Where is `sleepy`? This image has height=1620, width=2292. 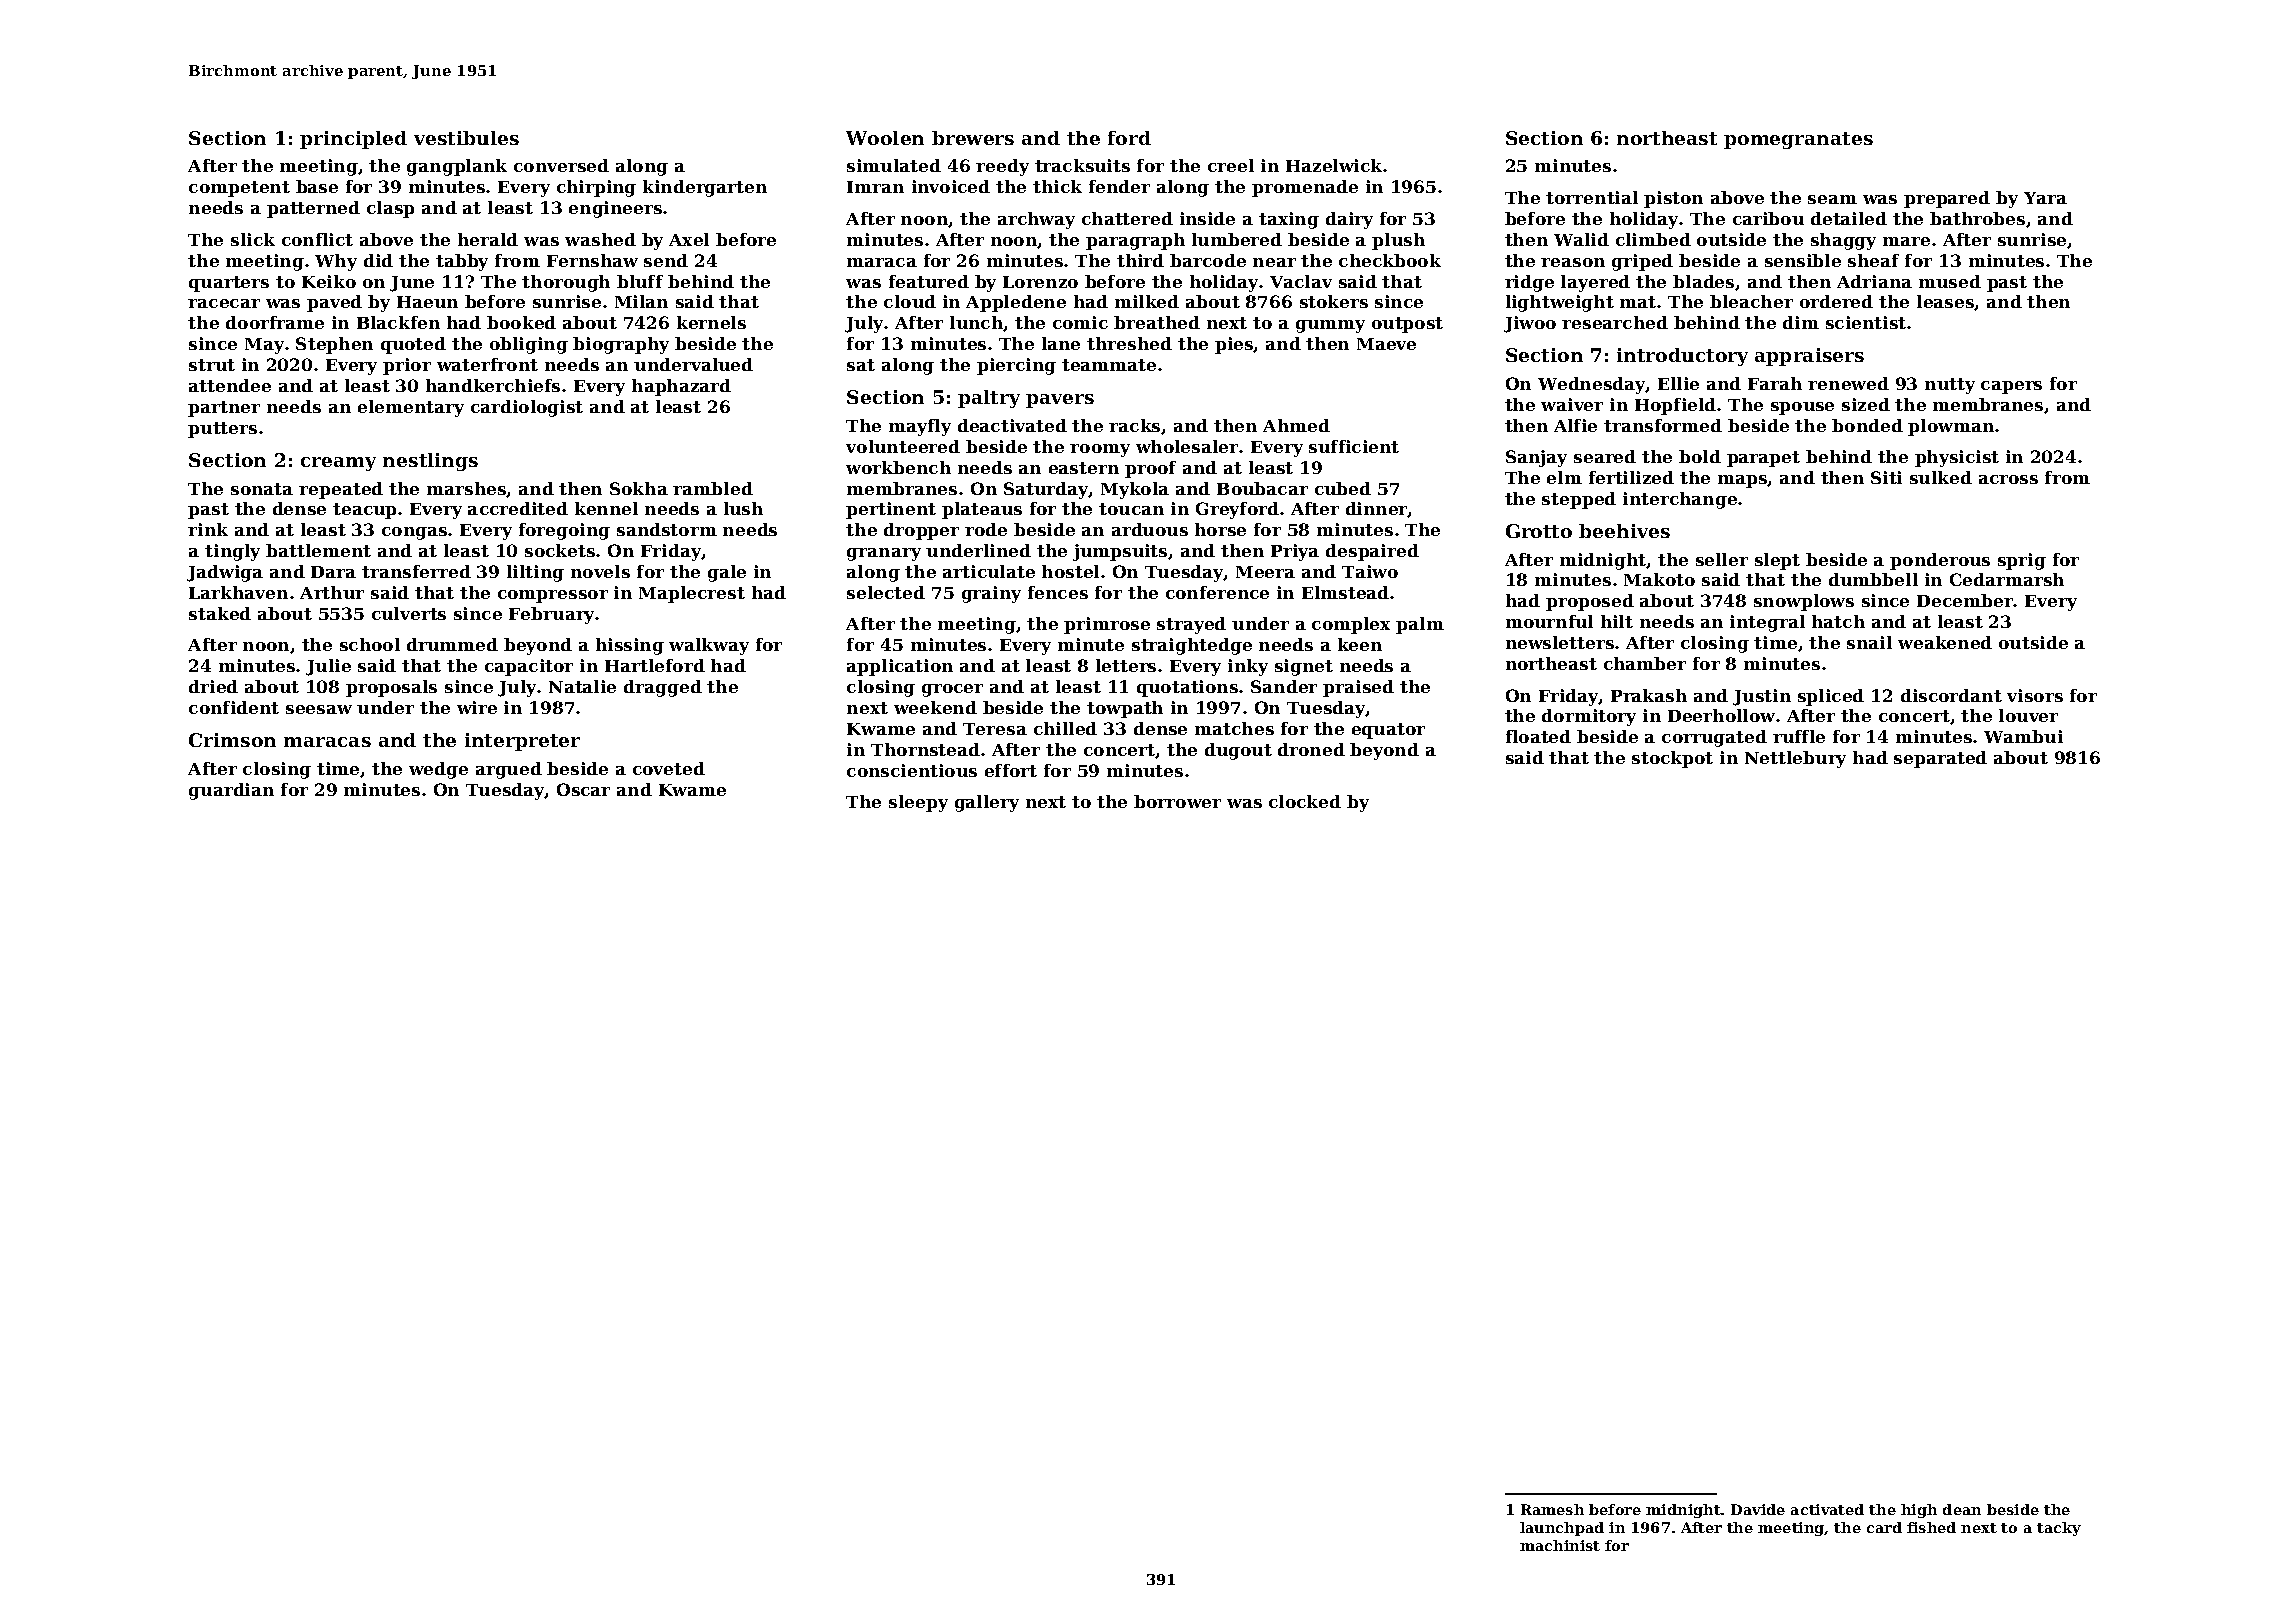
sleepy is located at coordinates (918, 803).
